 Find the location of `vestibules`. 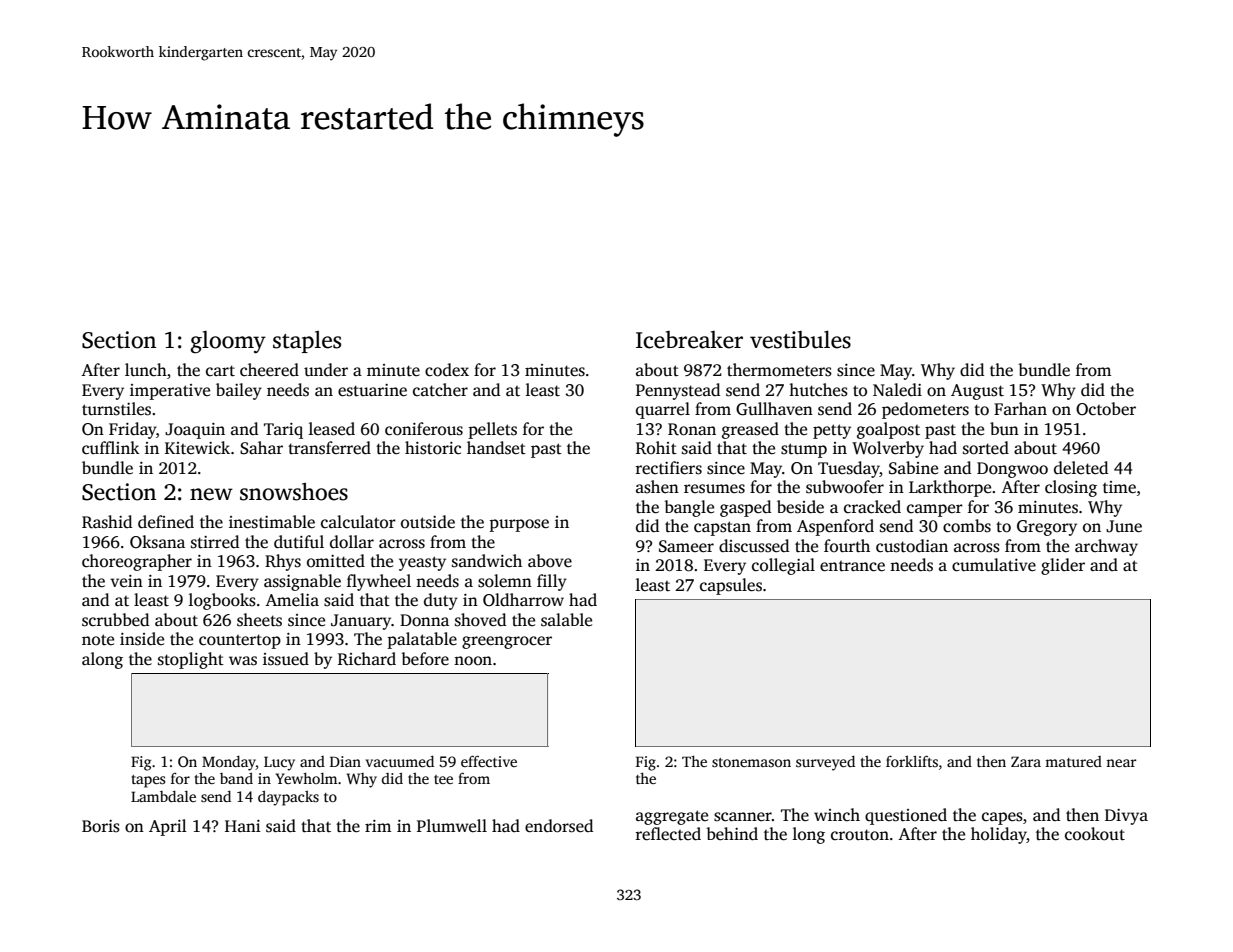

vestibules is located at coordinates (800, 339).
